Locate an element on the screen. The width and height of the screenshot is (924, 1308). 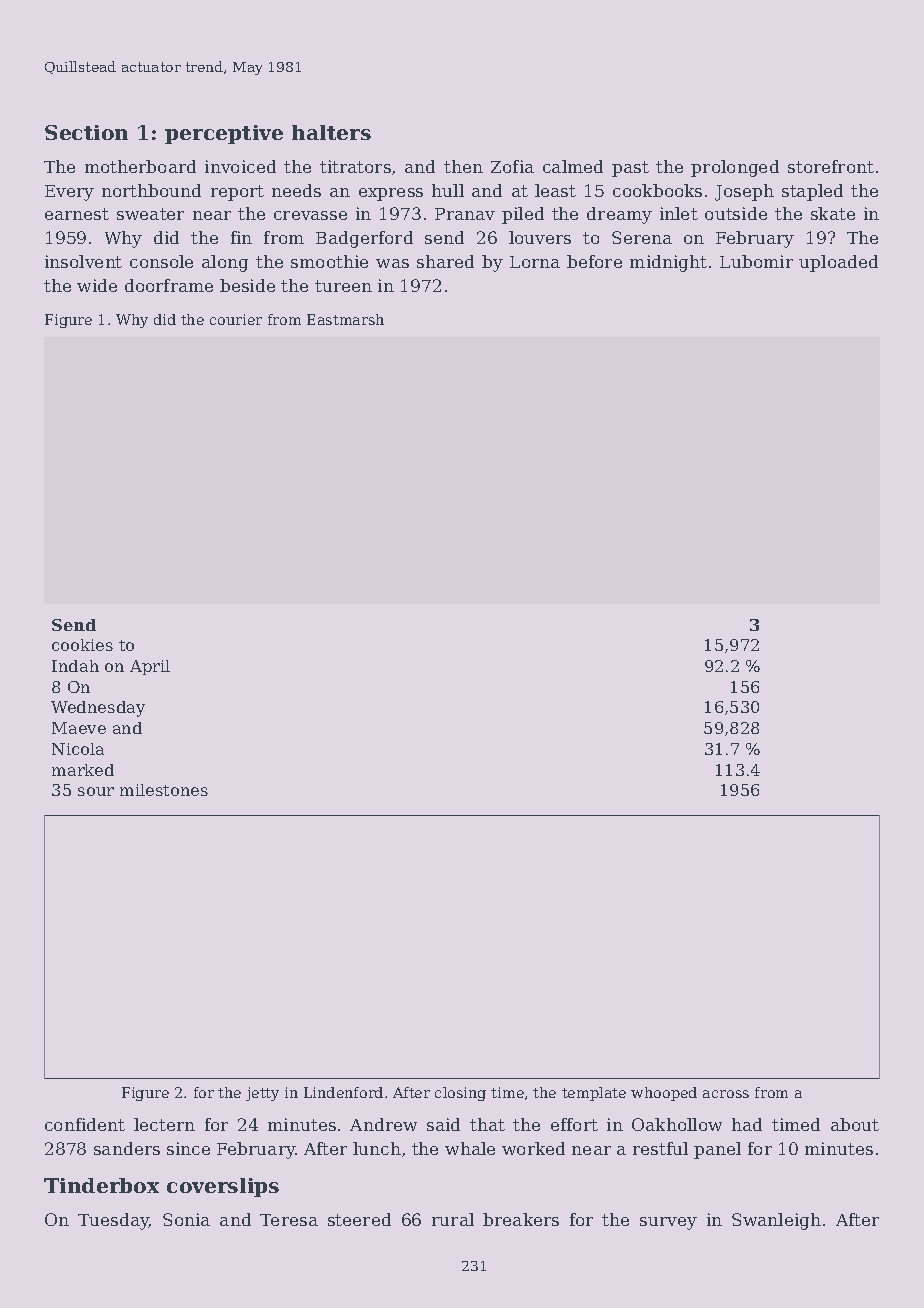
across is located at coordinates (726, 1094).
